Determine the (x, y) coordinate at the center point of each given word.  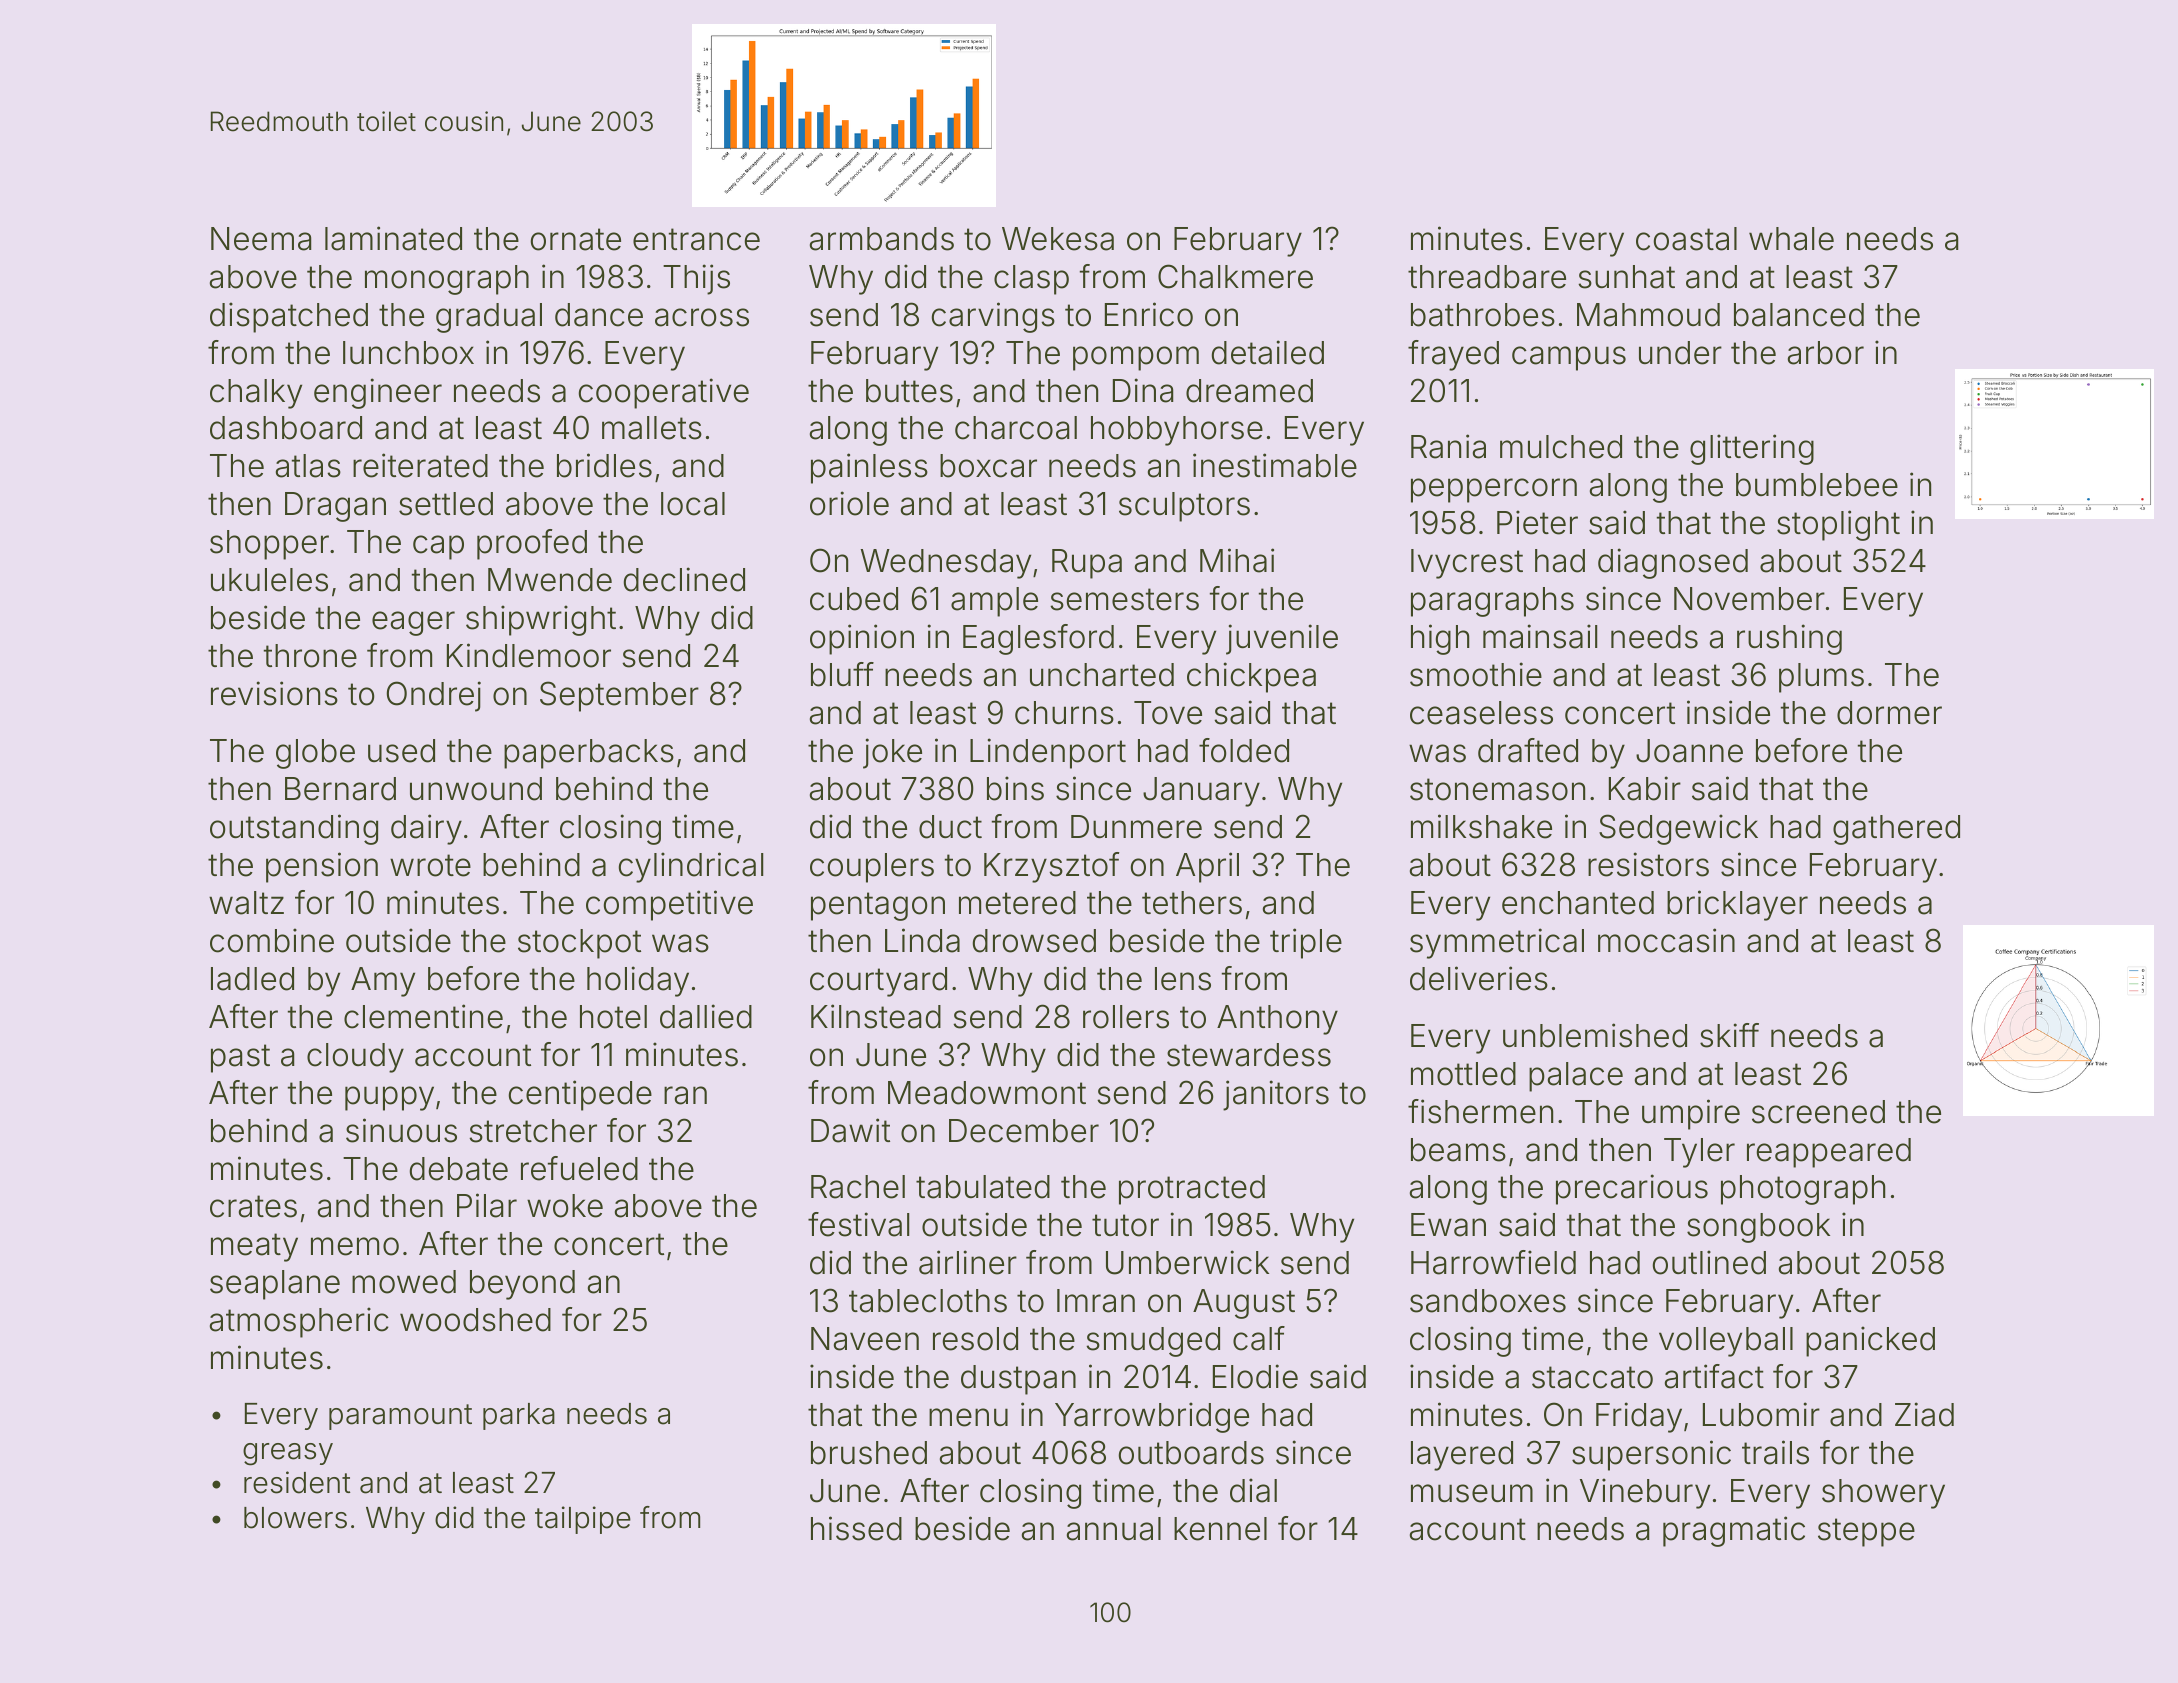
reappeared (1829, 1153)
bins (1015, 788)
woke (565, 1206)
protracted (1192, 1190)
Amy (383, 982)
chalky (256, 394)
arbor (1826, 353)
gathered (1896, 830)
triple (1306, 943)
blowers (295, 1518)
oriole (849, 503)
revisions (274, 693)
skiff (1729, 1035)
